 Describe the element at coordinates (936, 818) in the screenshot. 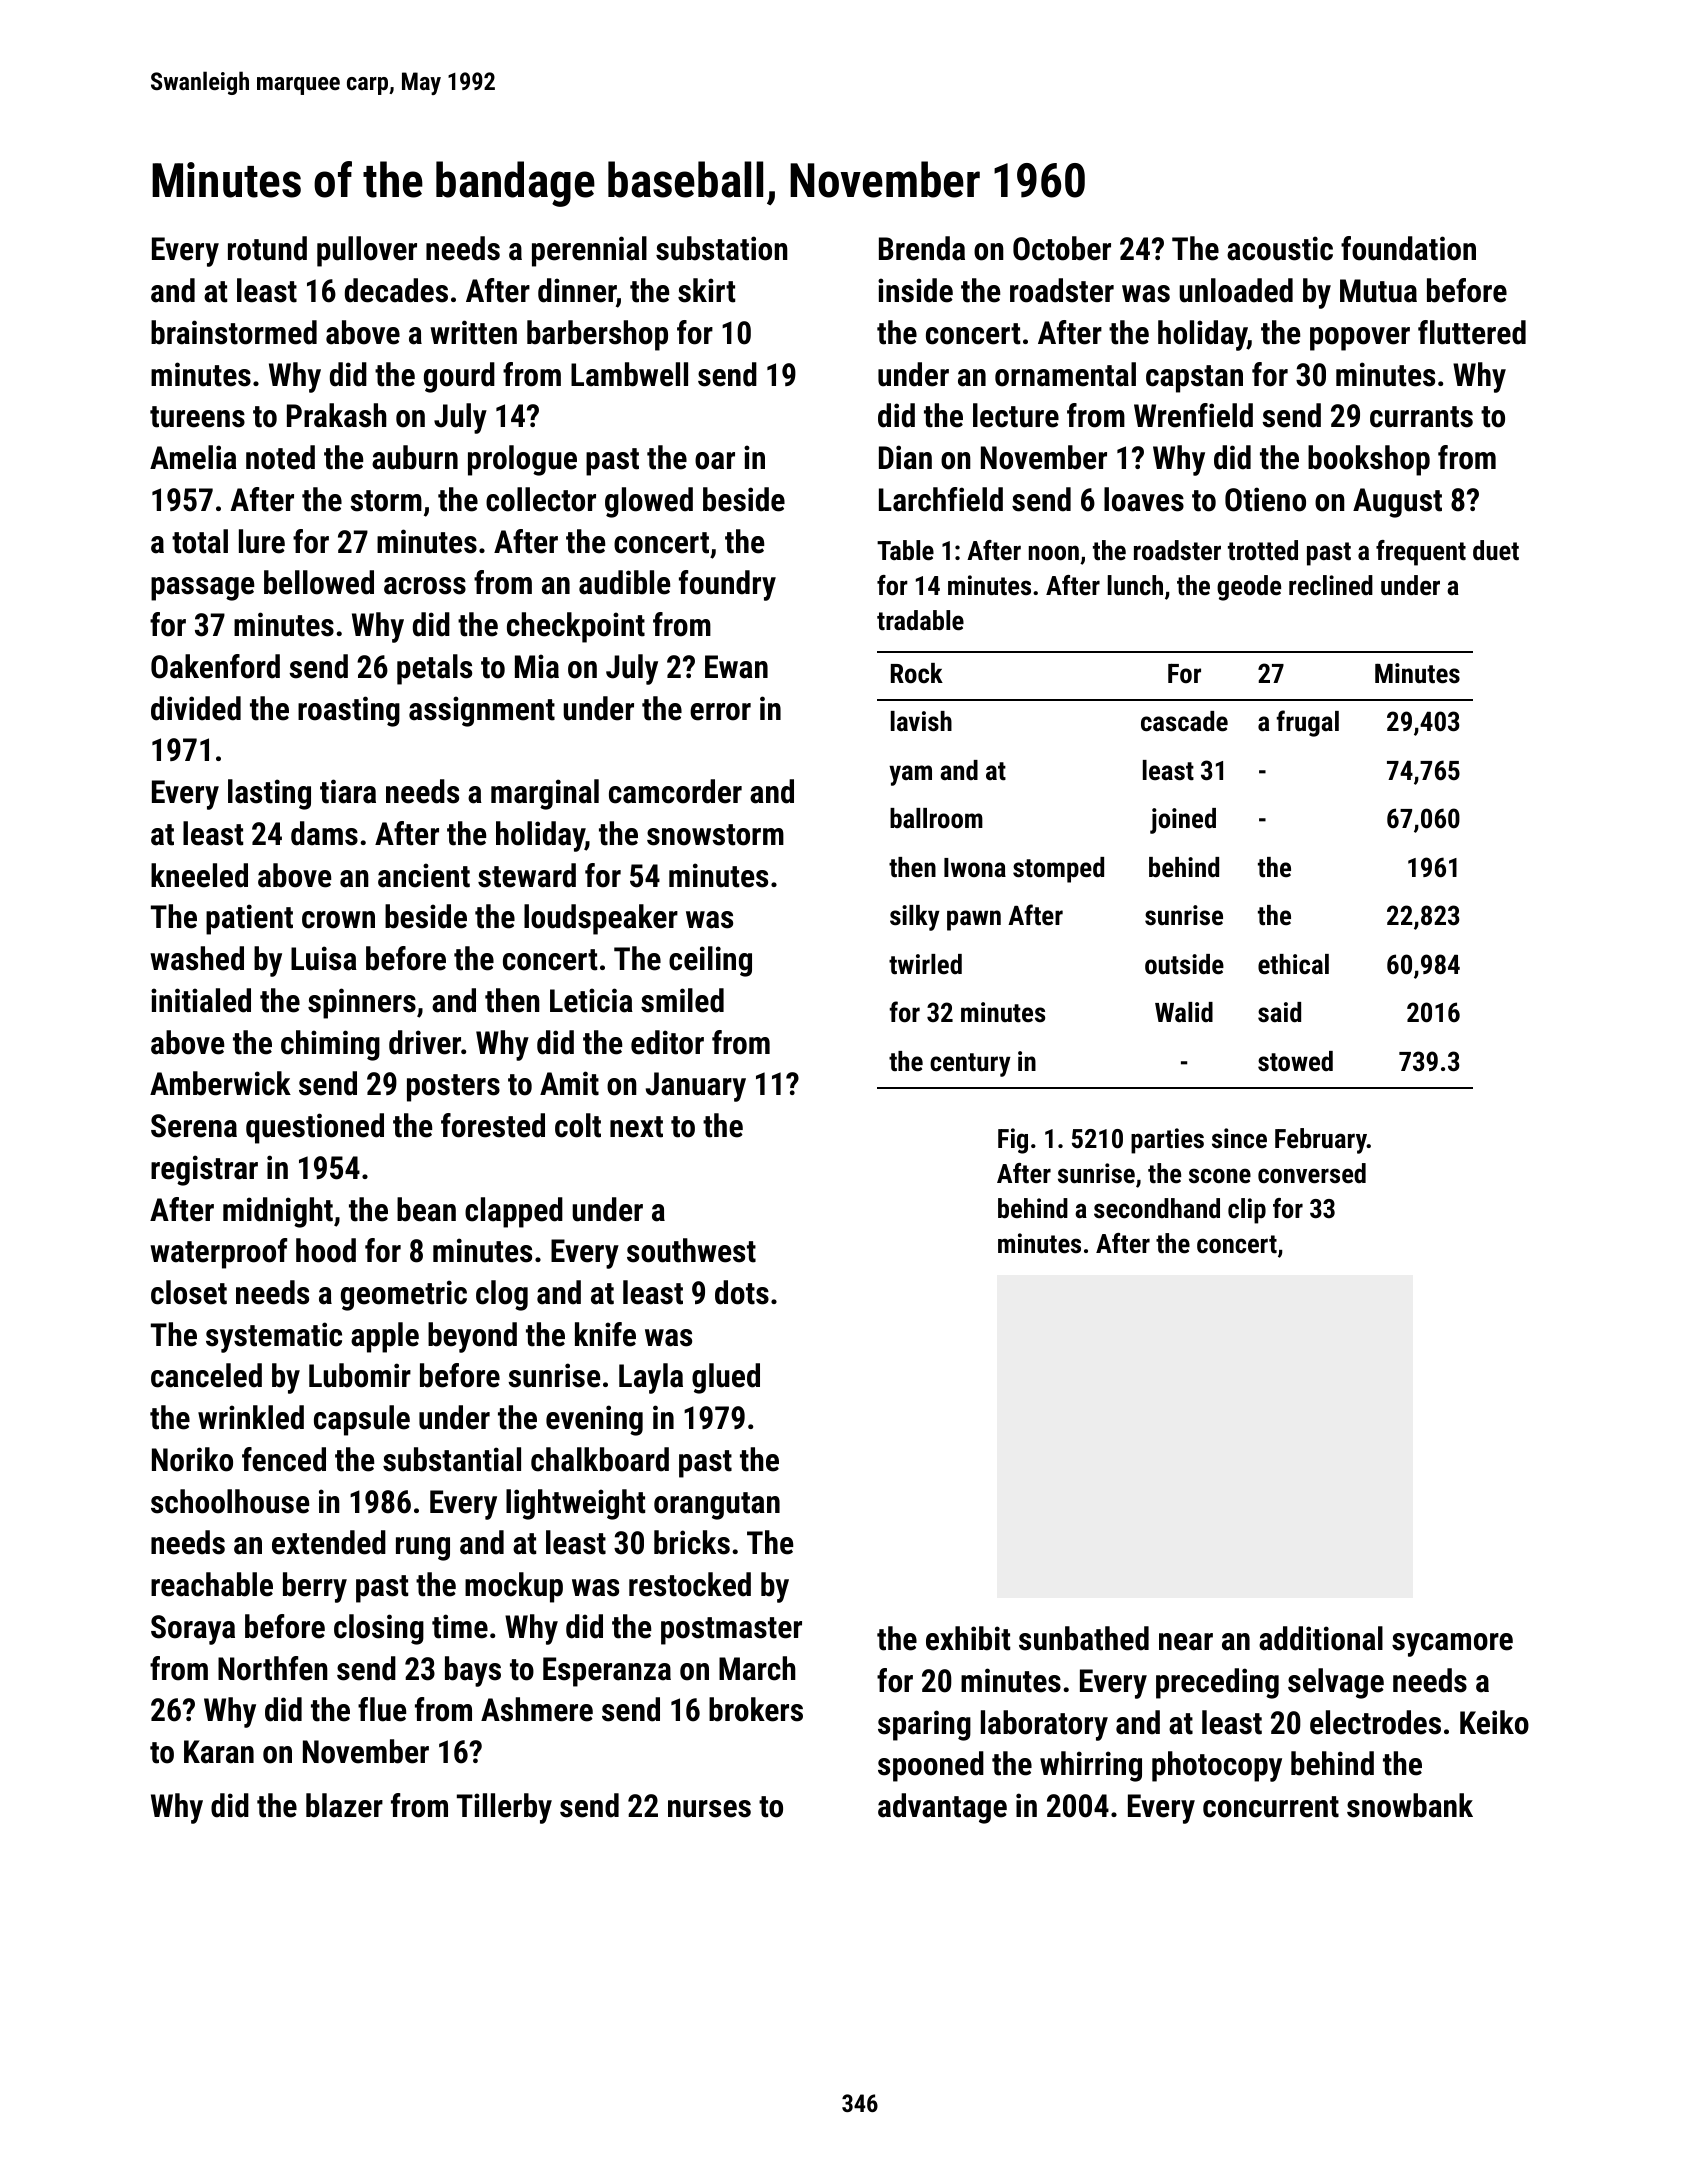

I see `ballroom` at that location.
